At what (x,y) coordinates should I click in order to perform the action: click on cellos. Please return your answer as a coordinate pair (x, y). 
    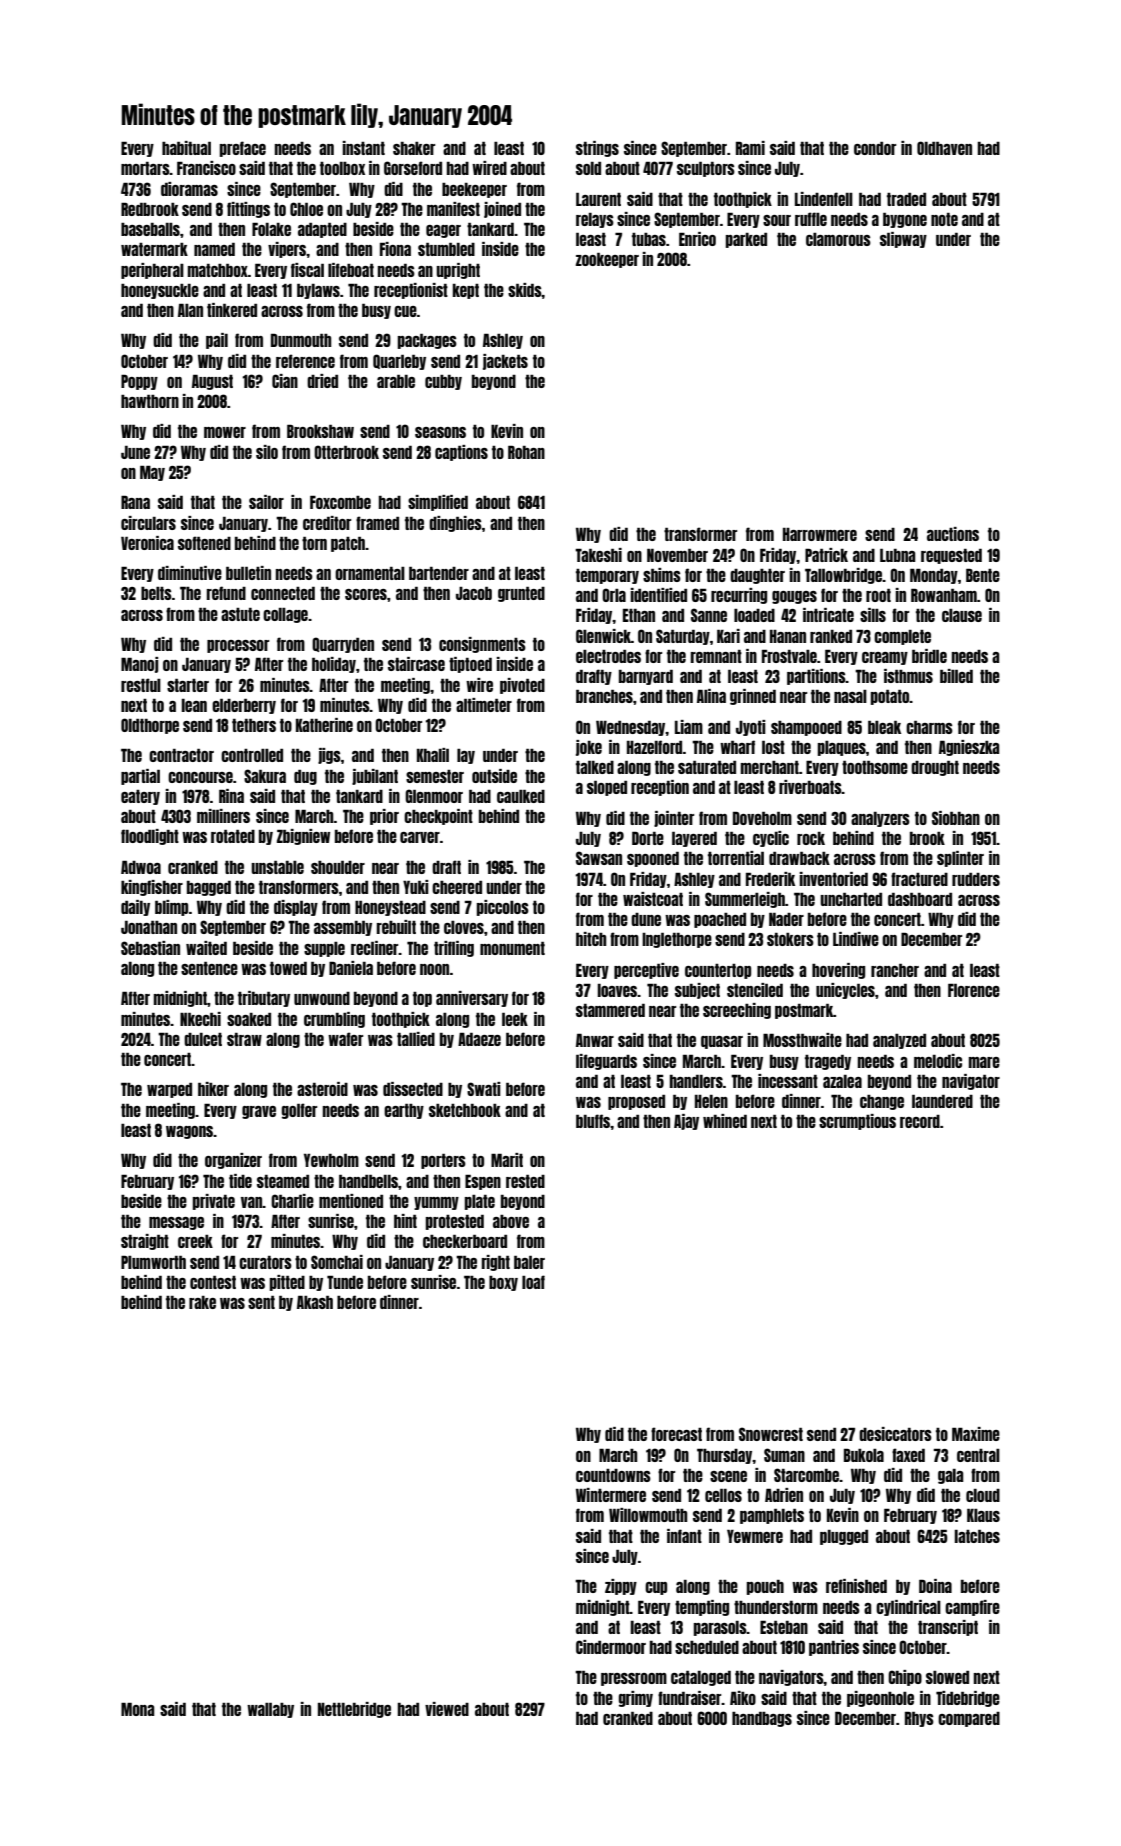
    Looking at the image, I should click on (723, 1495).
